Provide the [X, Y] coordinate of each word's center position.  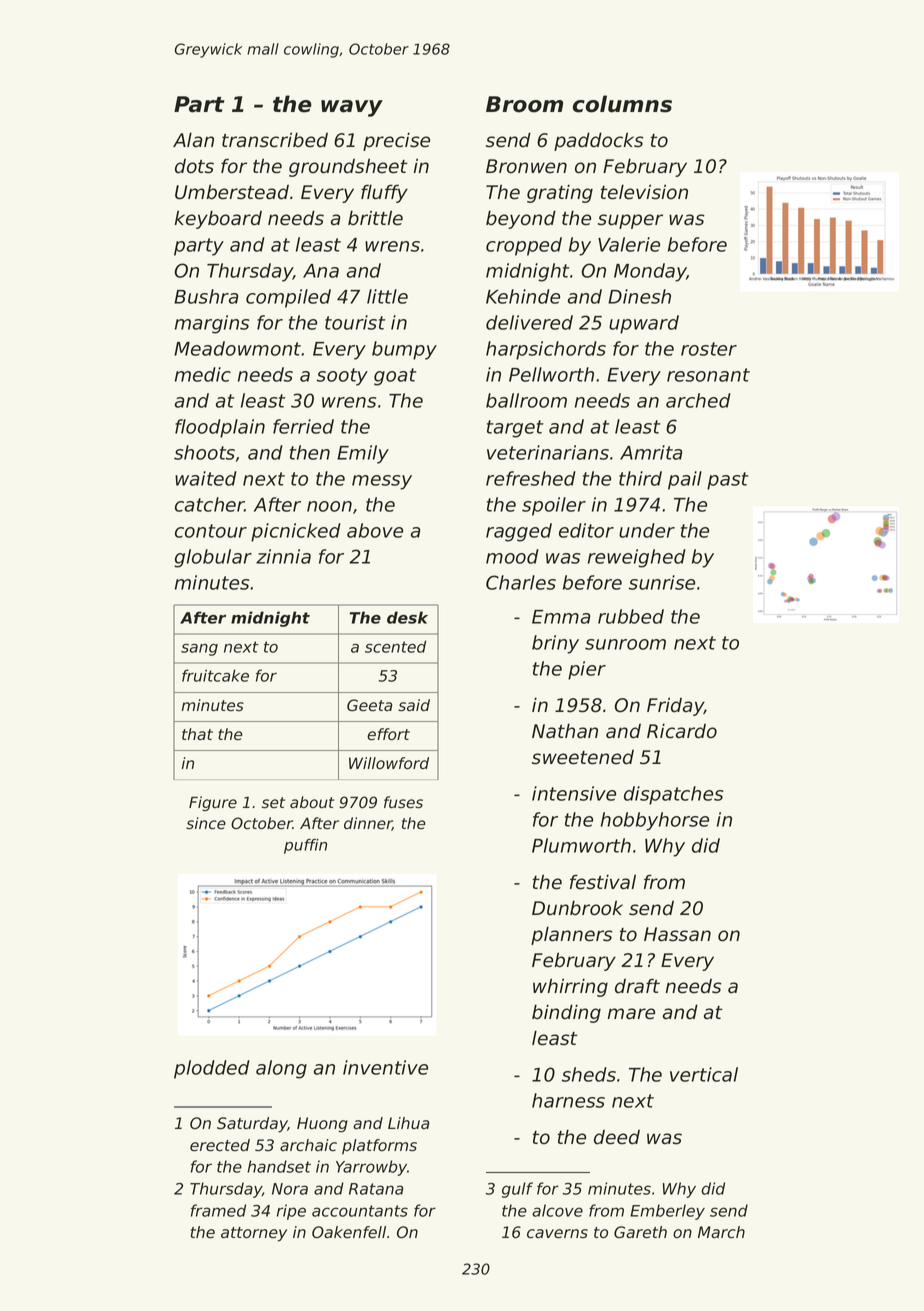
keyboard [218, 219]
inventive [385, 1067]
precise [396, 141]
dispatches [673, 795]
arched [698, 400]
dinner [368, 824]
